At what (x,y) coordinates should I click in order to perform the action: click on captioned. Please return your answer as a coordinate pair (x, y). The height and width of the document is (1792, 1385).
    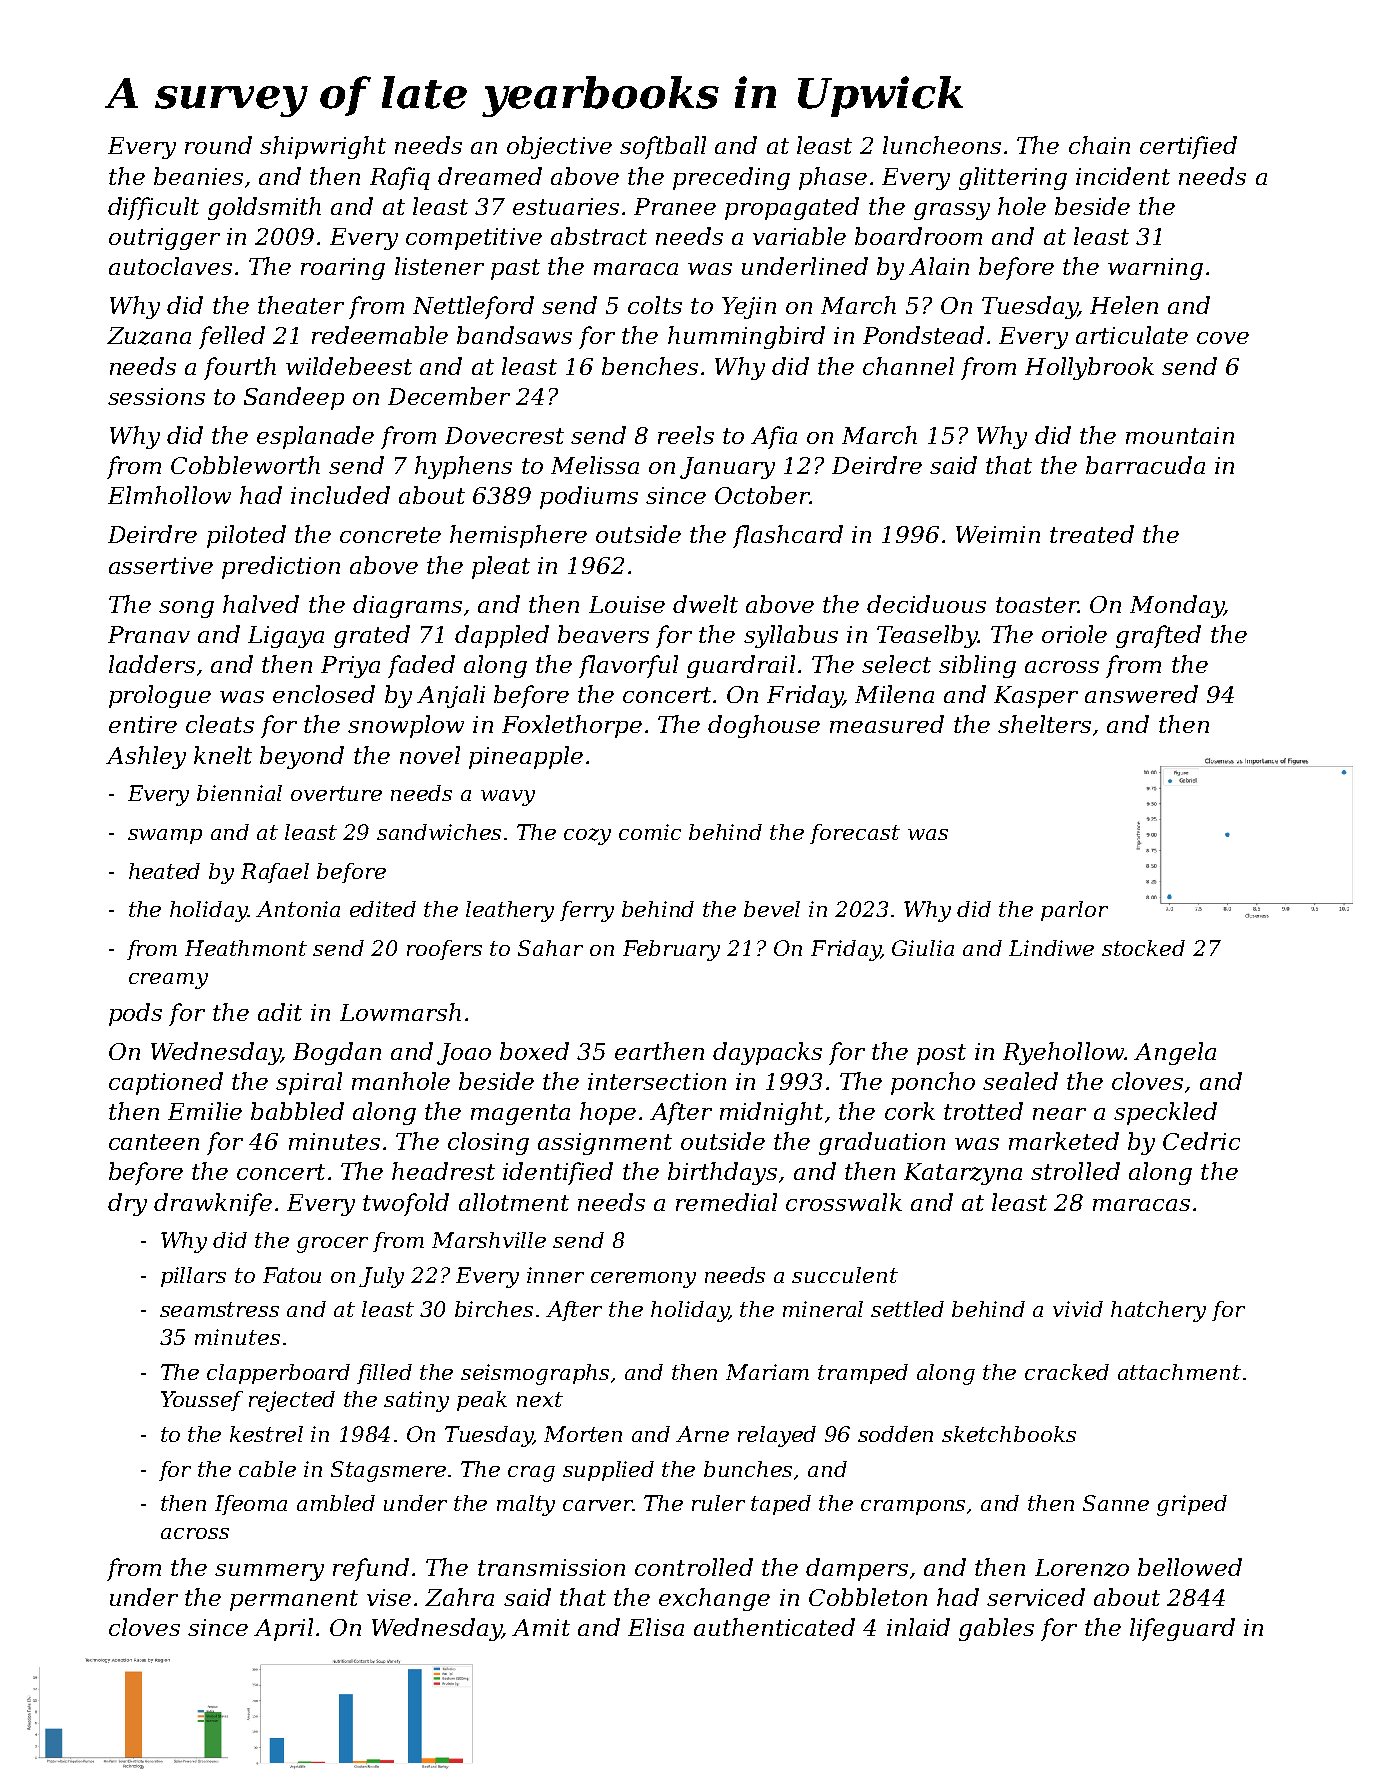
    Looking at the image, I should click on (166, 1083).
